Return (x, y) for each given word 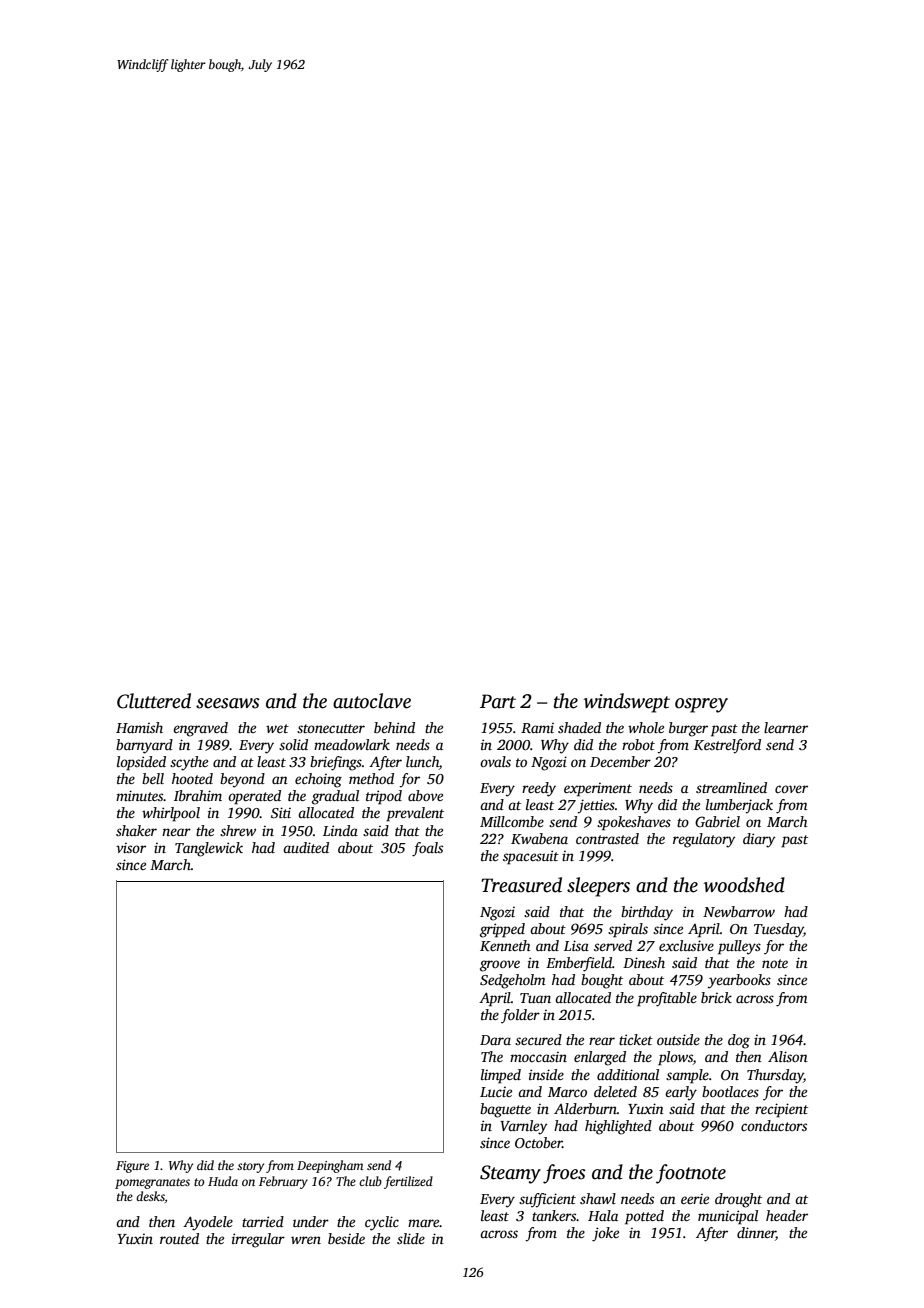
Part (498, 701)
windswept (627, 703)
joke (605, 1234)
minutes (140, 795)
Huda (223, 1181)
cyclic (382, 1223)
